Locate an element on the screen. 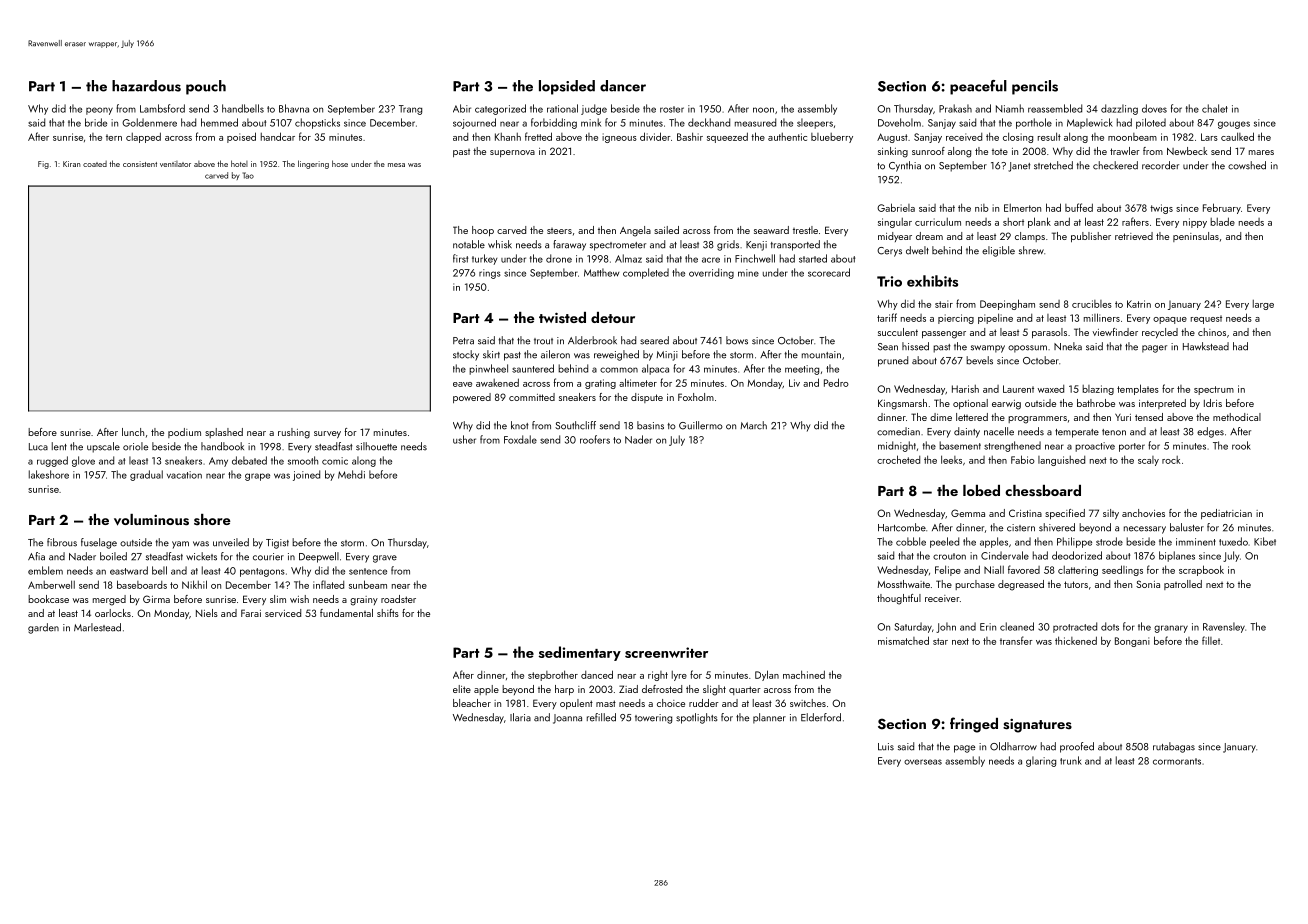  inflated is located at coordinates (328, 584).
